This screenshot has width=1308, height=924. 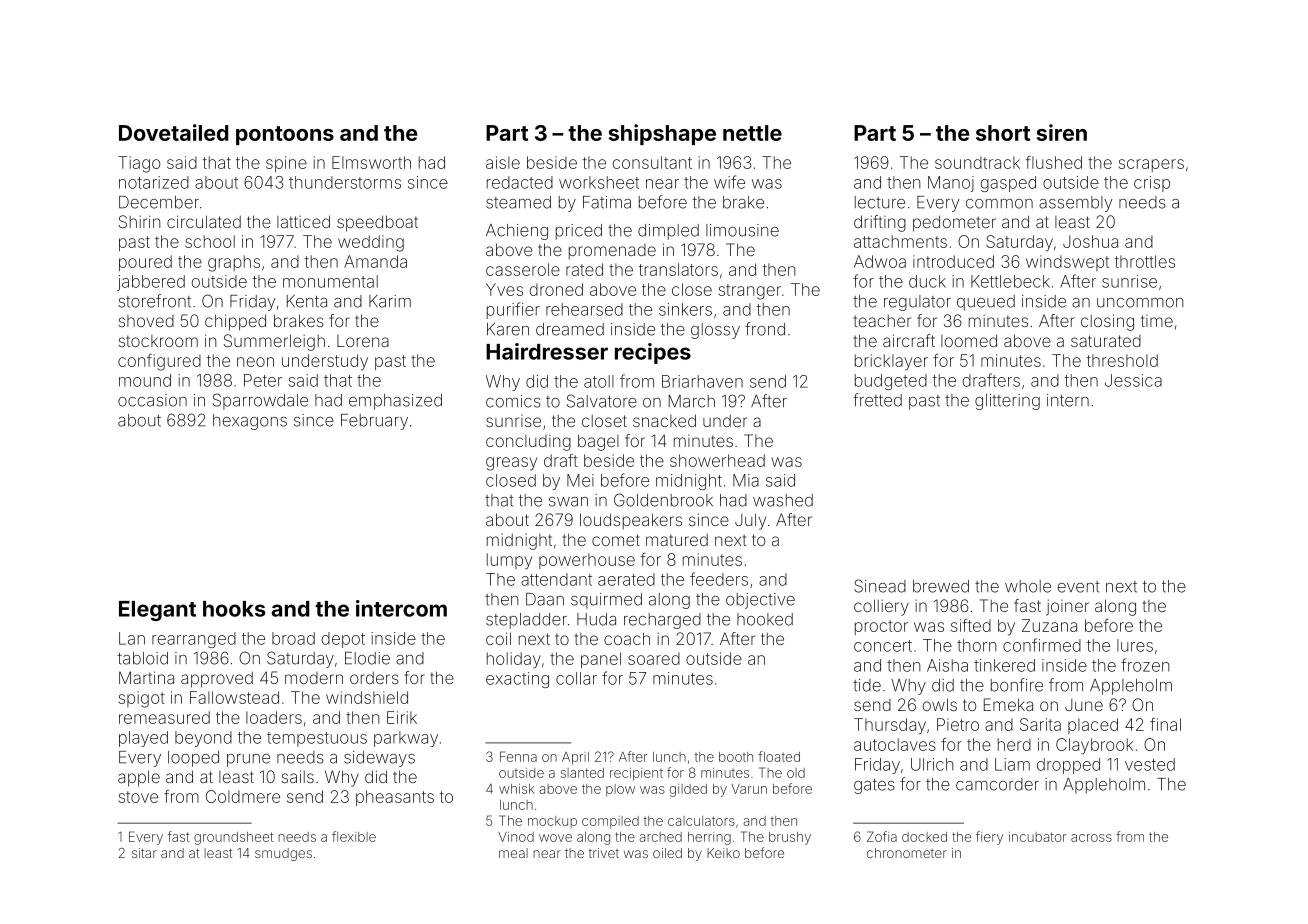 I want to click on shipshape, so click(x=662, y=134).
